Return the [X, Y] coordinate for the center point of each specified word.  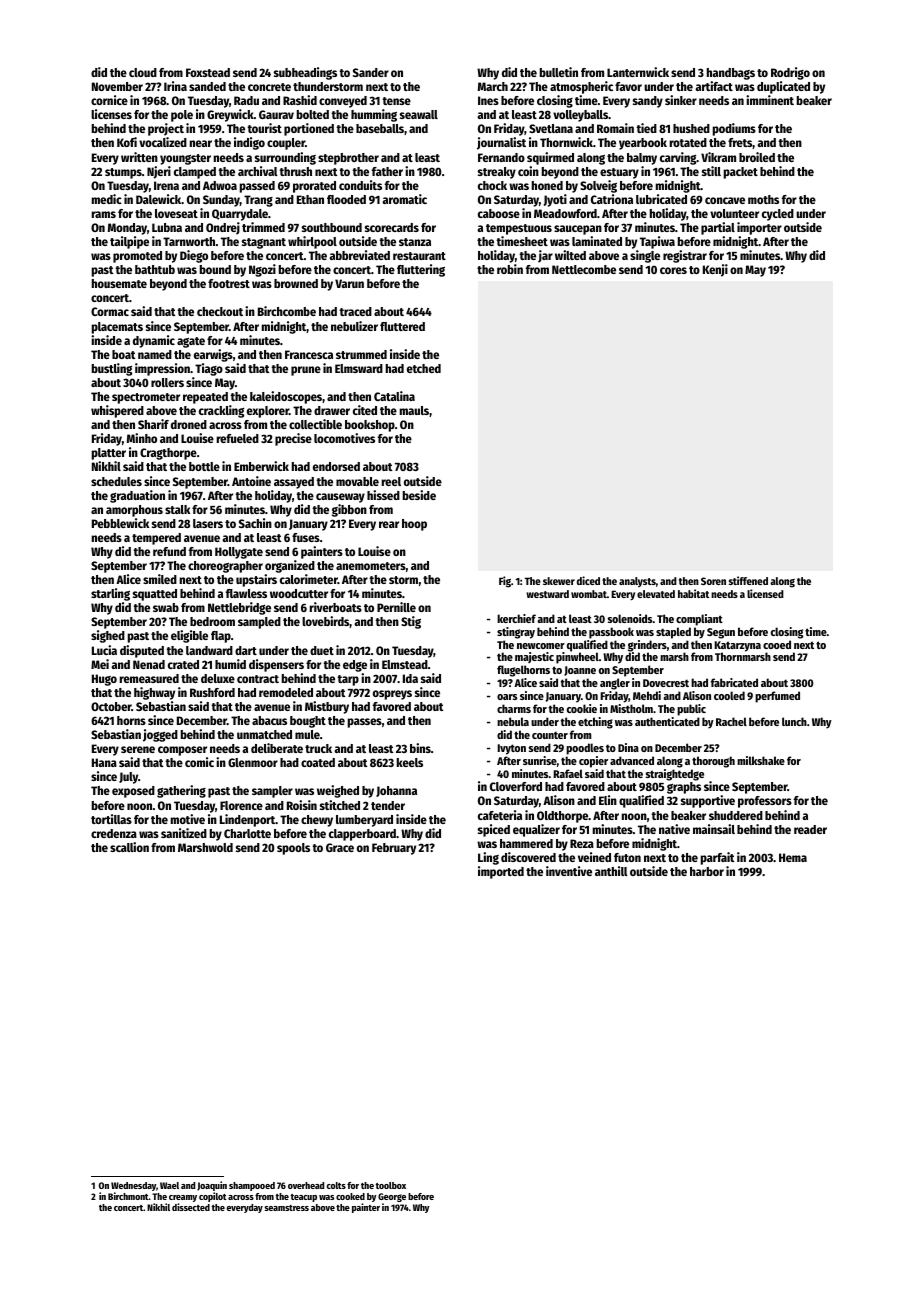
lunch [794, 721]
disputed [142, 651]
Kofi [127, 142]
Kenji [715, 270]
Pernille [396, 607]
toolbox [390, 1185]
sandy [648, 102]
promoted [137, 257]
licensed [765, 593]
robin [510, 269]
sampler [272, 792]
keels [410, 762]
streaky [497, 173]
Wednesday [133, 1187]
